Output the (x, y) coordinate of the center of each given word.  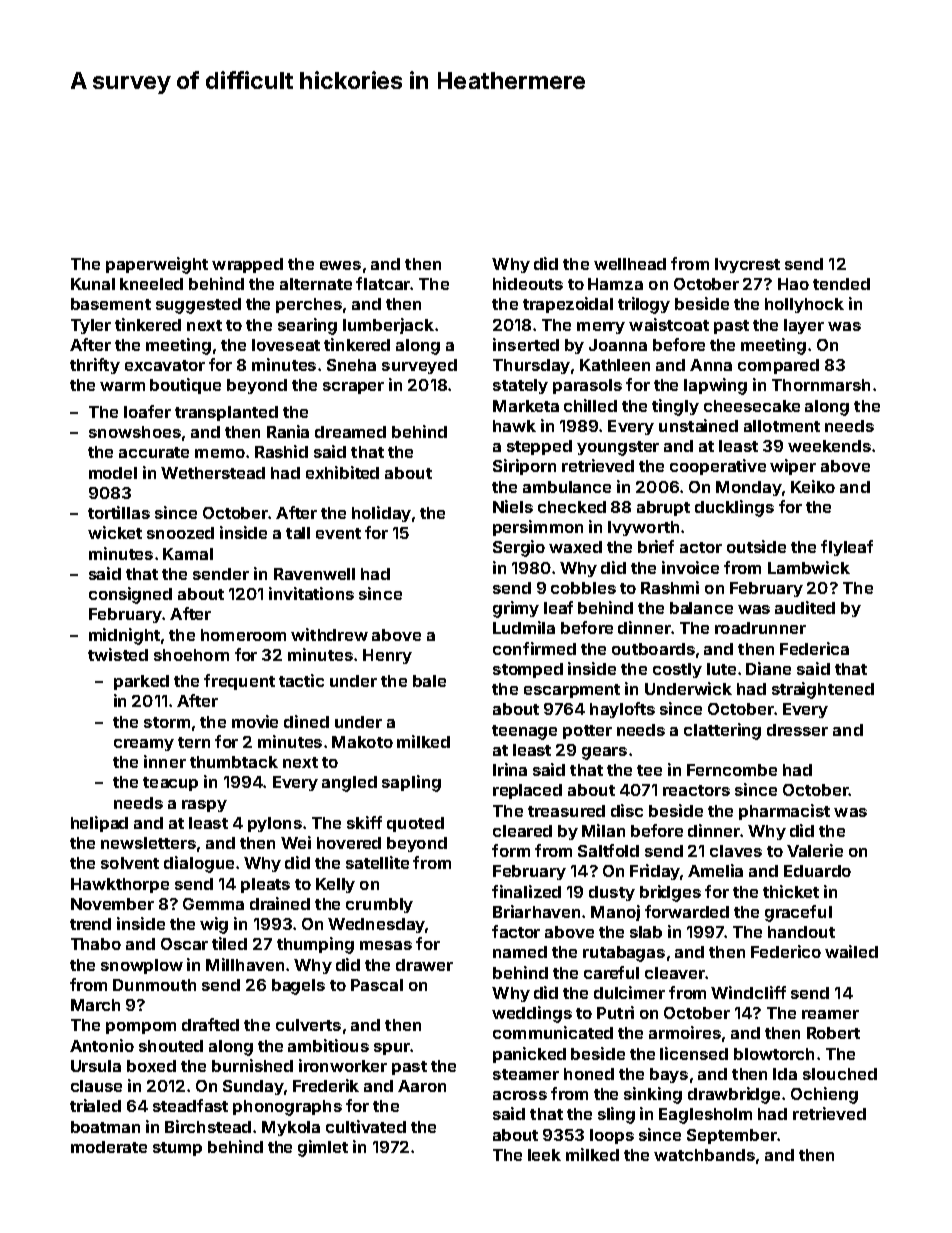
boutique (185, 386)
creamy (144, 745)
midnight (124, 636)
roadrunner (760, 628)
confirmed (534, 648)
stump (177, 1149)
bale (429, 681)
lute (721, 669)
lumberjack (388, 326)
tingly (675, 407)
